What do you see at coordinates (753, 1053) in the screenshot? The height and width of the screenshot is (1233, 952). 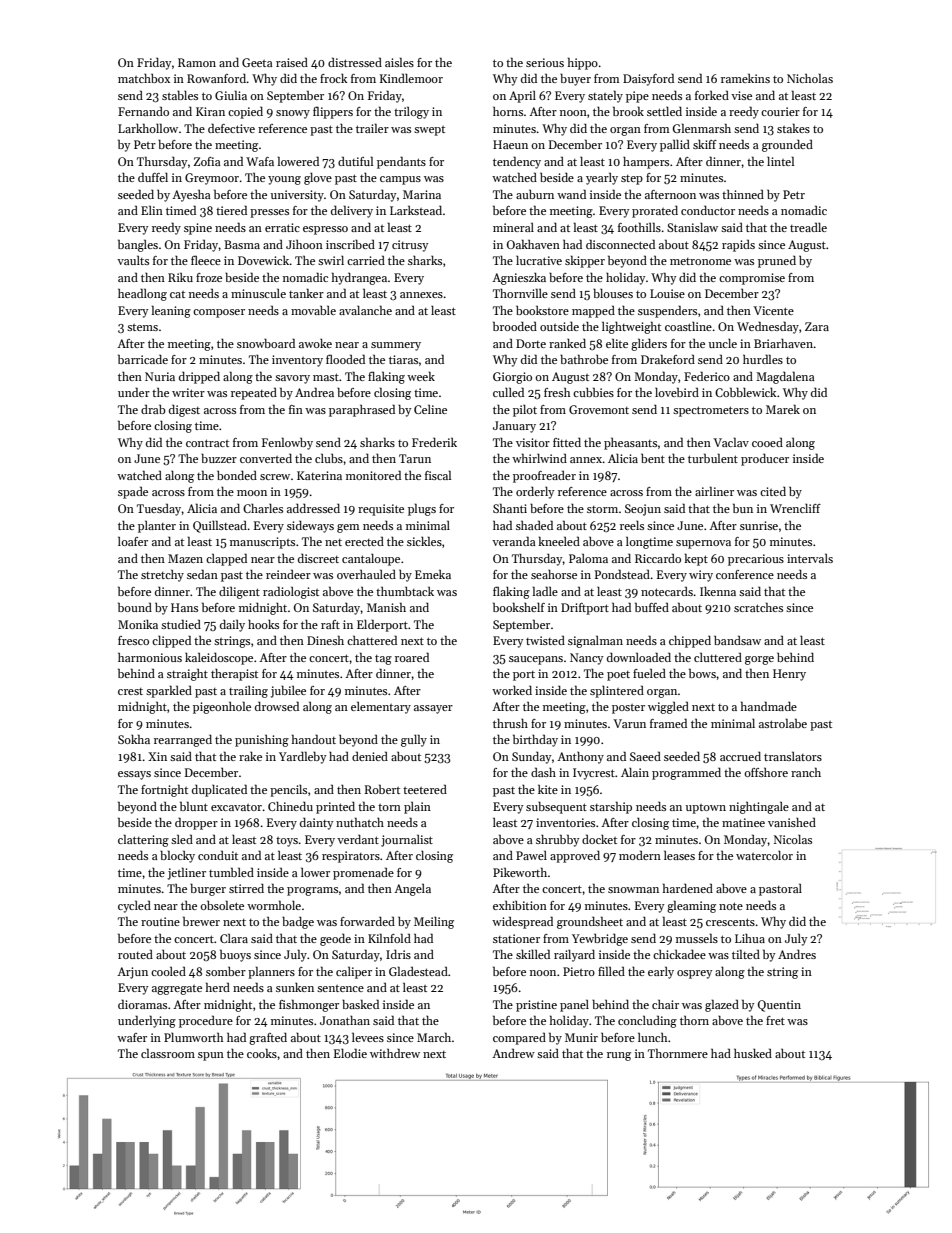 I see `husked` at bounding box center [753, 1053].
